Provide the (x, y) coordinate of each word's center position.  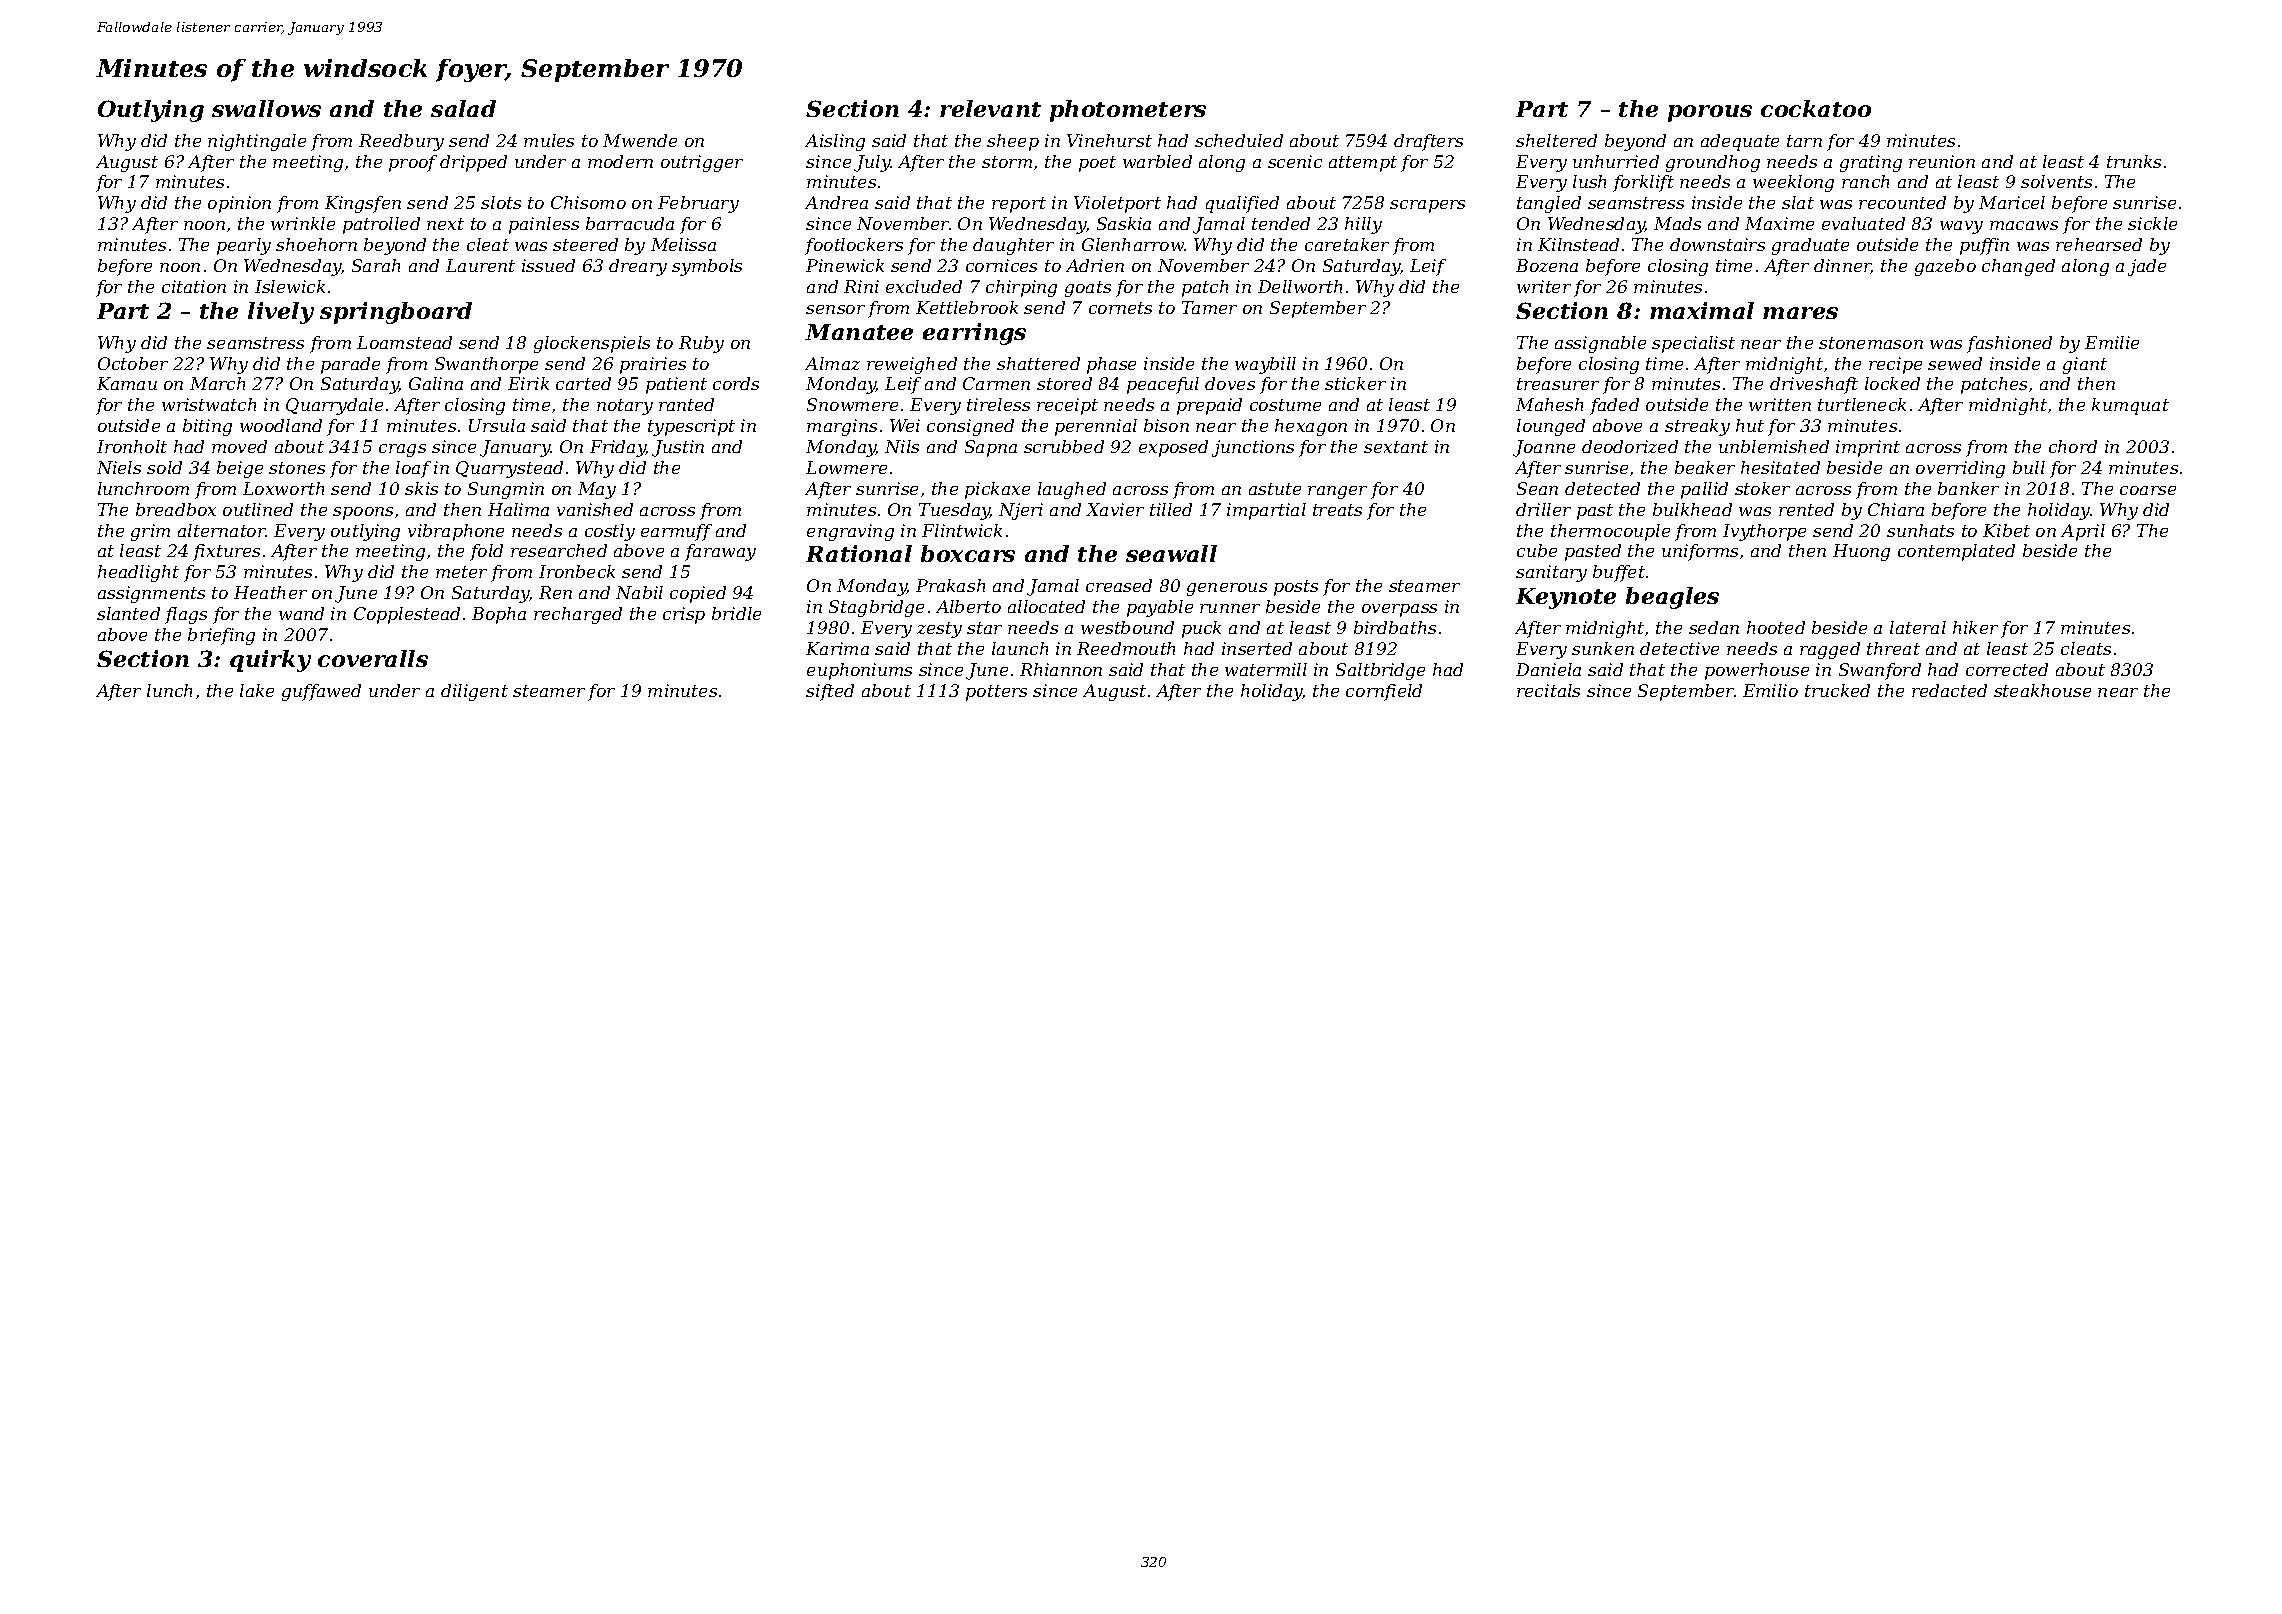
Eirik (528, 383)
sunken (1603, 648)
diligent (474, 692)
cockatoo (1816, 108)
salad (463, 108)
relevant (990, 108)
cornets (1120, 308)
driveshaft (1814, 385)
